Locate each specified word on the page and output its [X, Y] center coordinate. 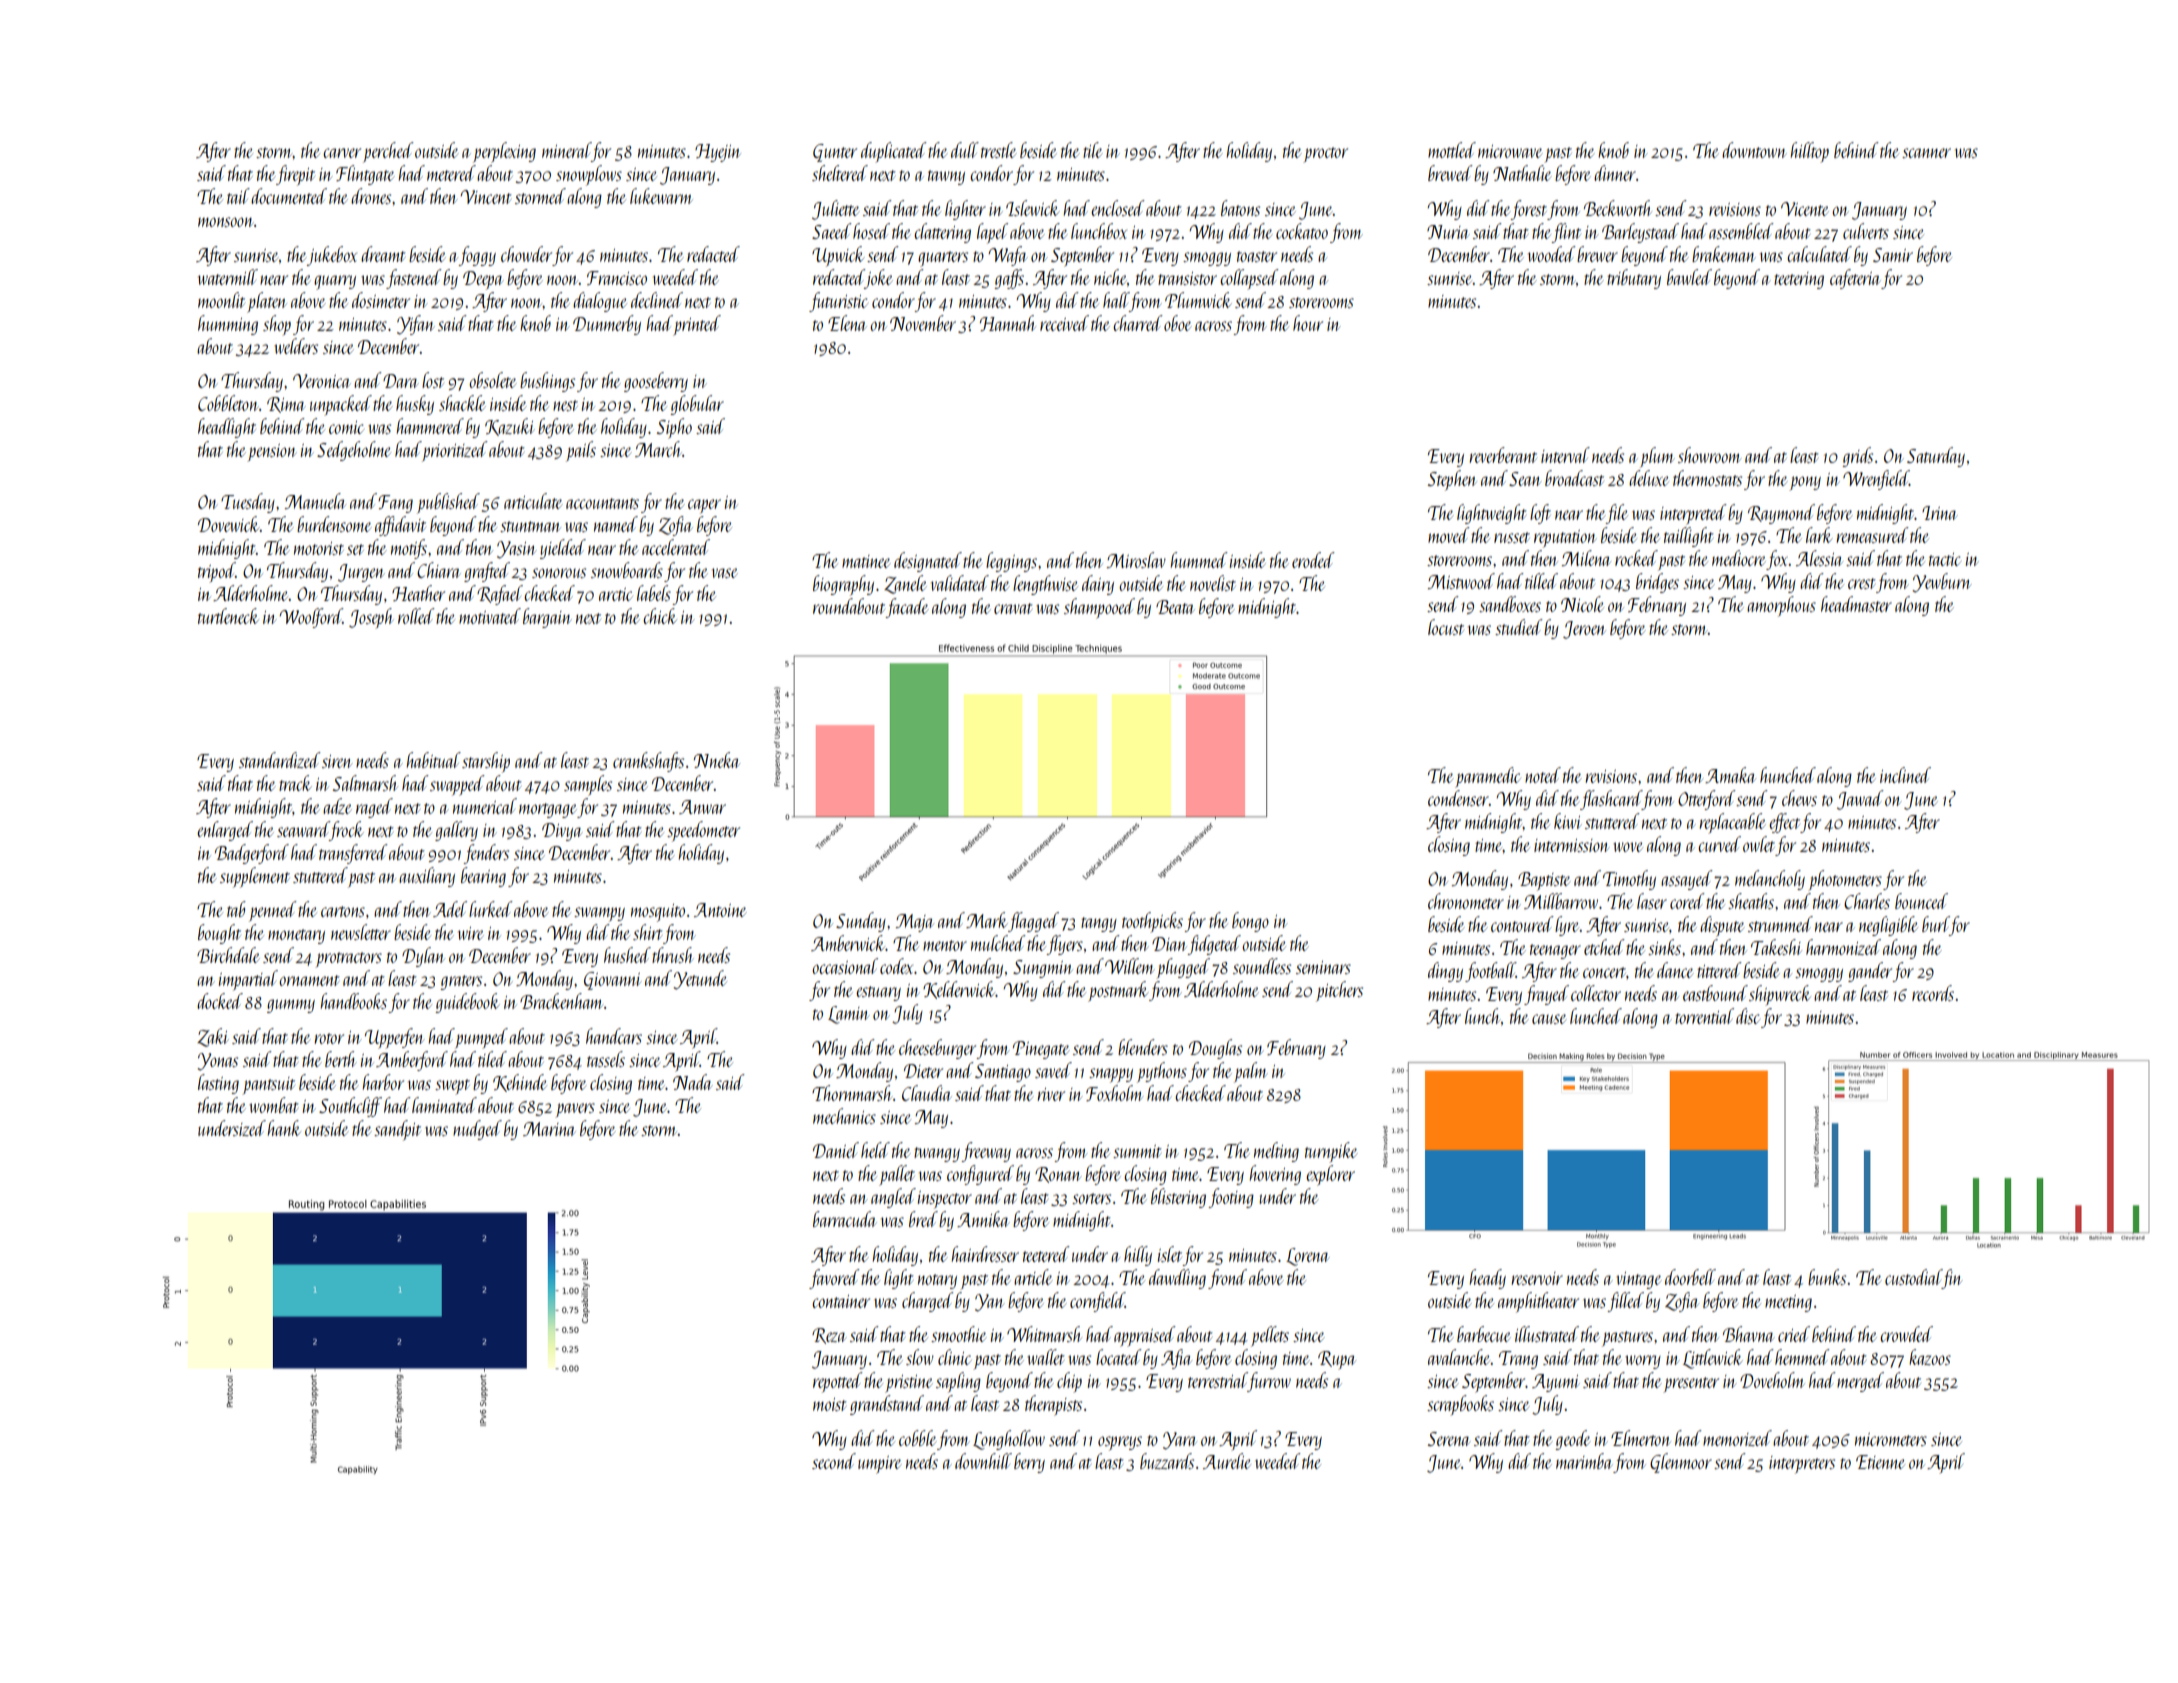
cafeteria [1855, 279]
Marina [549, 1129]
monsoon [226, 222]
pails [581, 451]
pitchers [1339, 991]
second [834, 1461]
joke [879, 279]
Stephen [1452, 480]
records [1933, 993]
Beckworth [1618, 208]
